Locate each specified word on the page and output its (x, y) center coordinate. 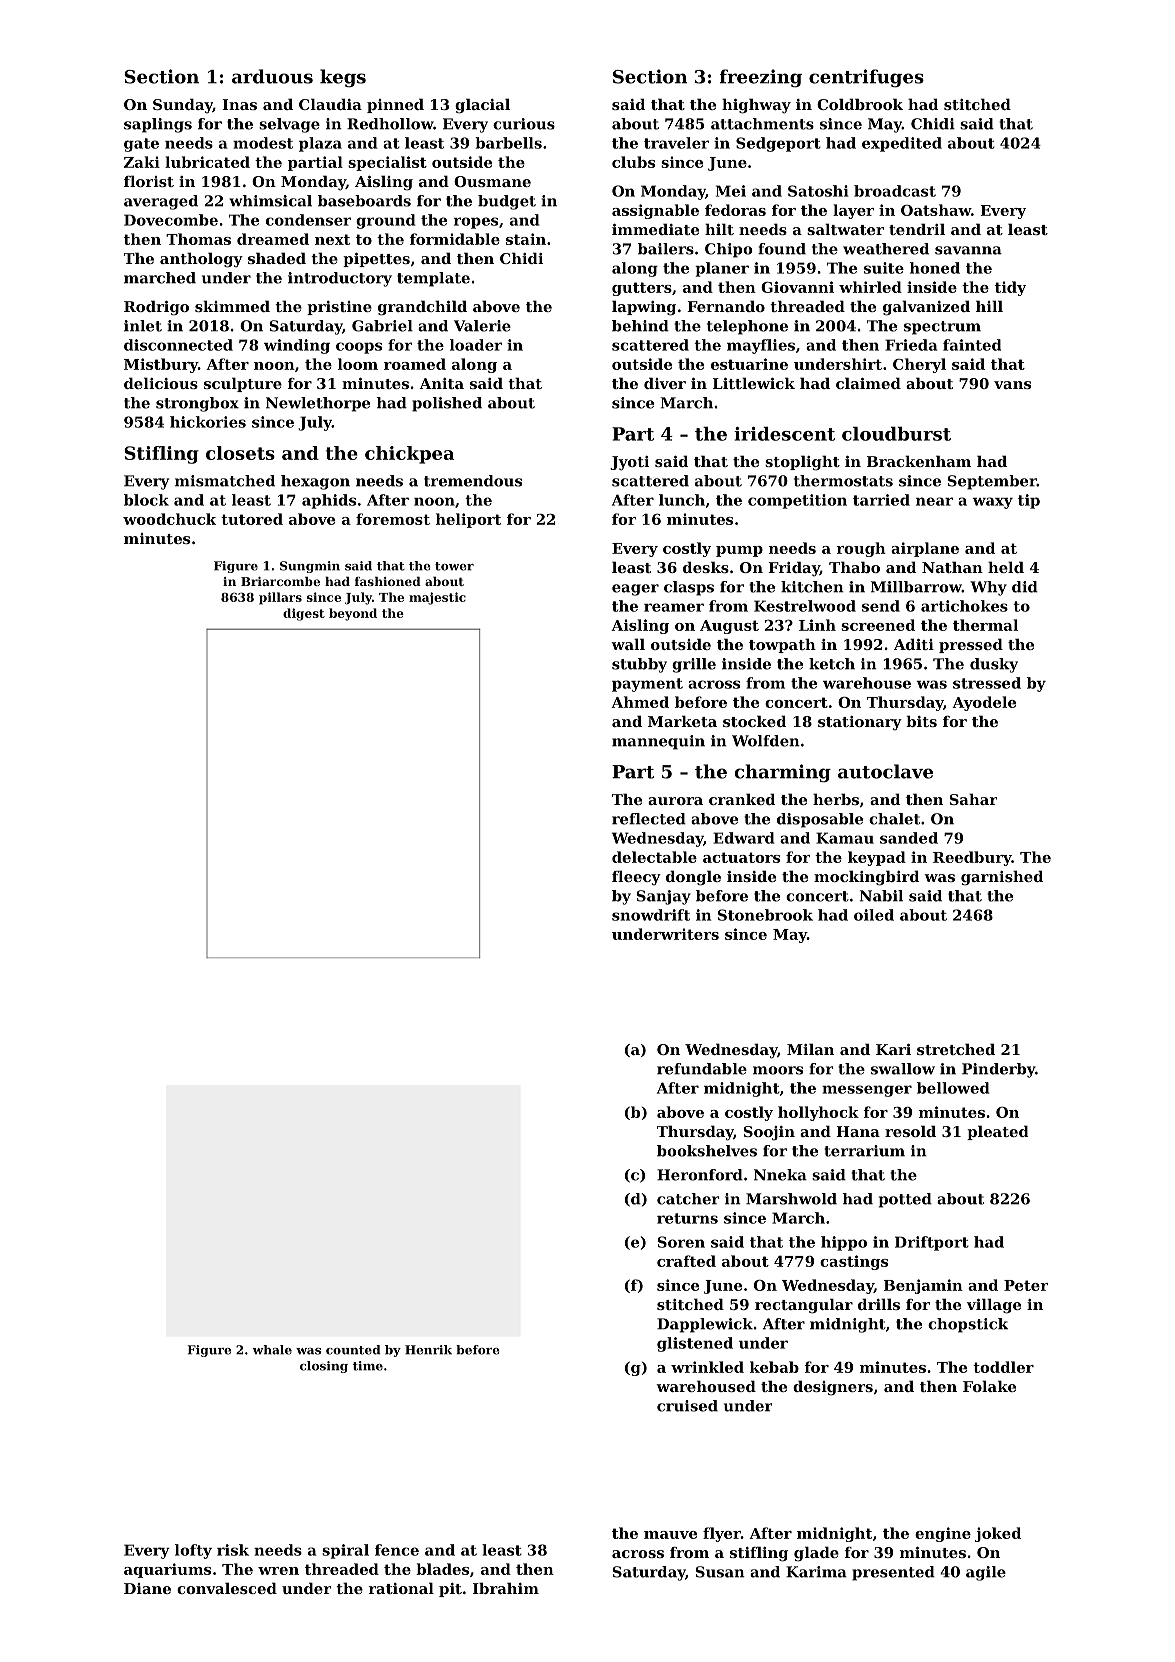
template (433, 279)
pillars (280, 598)
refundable (702, 1069)
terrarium (864, 1151)
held (1006, 567)
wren (278, 1571)
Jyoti (629, 463)
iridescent (784, 434)
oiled (874, 915)
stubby (639, 665)
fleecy (636, 877)
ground (386, 221)
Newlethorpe (318, 404)
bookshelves (707, 1151)
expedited (902, 144)
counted (353, 1350)
